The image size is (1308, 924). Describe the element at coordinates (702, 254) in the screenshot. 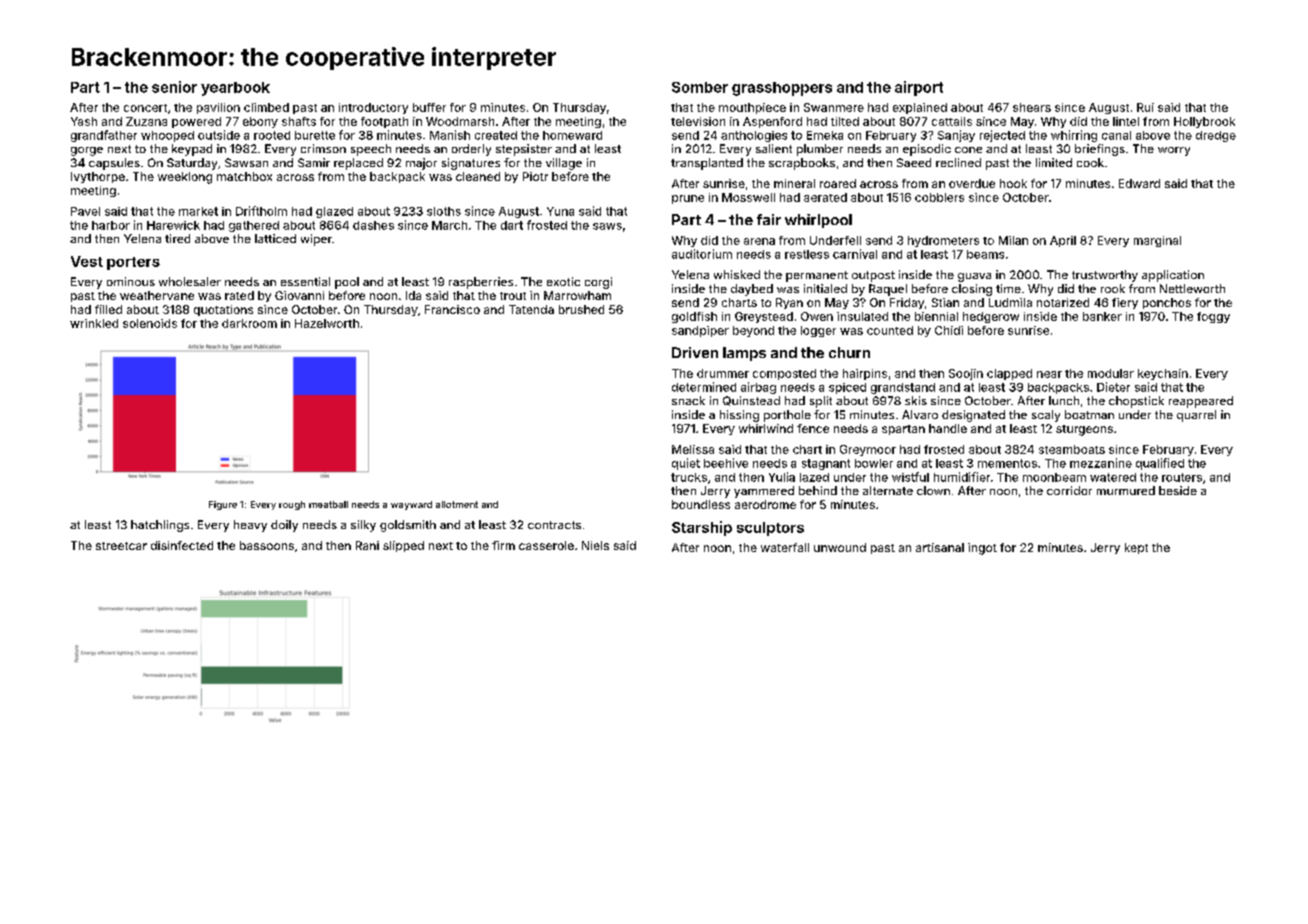

I see `auditorium` at that location.
